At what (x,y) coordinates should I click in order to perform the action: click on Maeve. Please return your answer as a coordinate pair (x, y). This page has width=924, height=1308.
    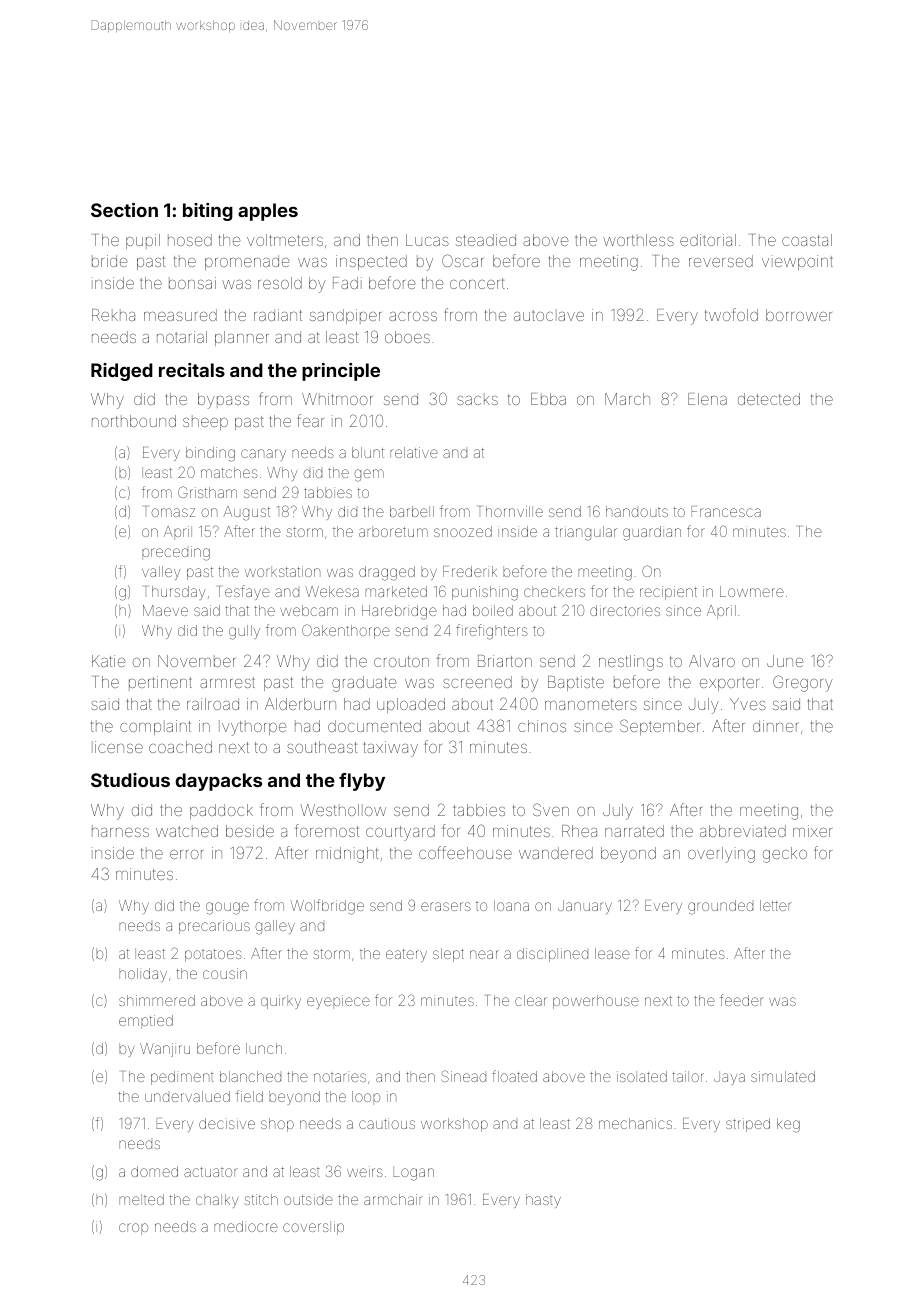
    Looking at the image, I should click on (165, 610).
